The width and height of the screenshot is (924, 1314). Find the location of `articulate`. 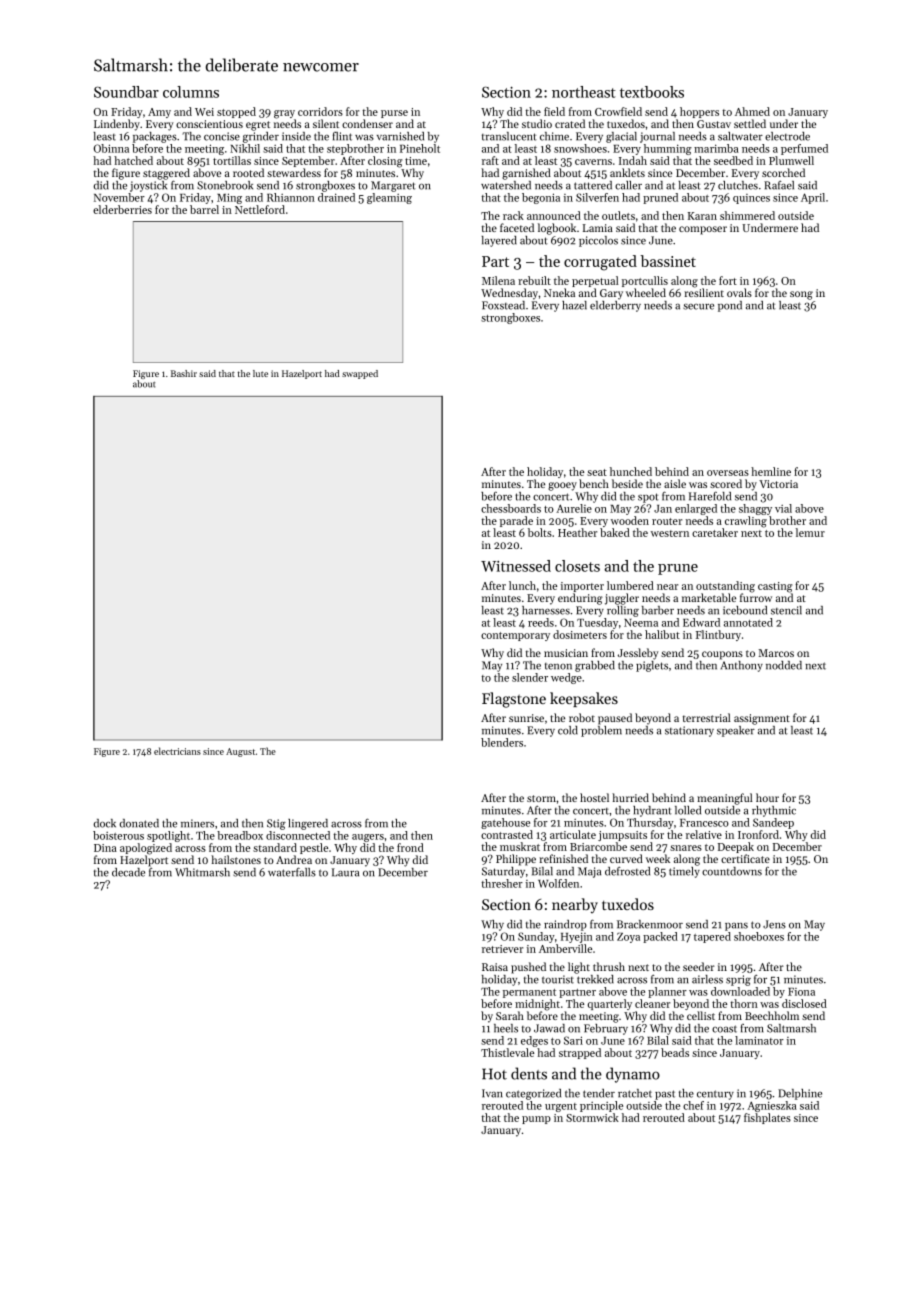

articulate is located at coordinates (573, 834).
